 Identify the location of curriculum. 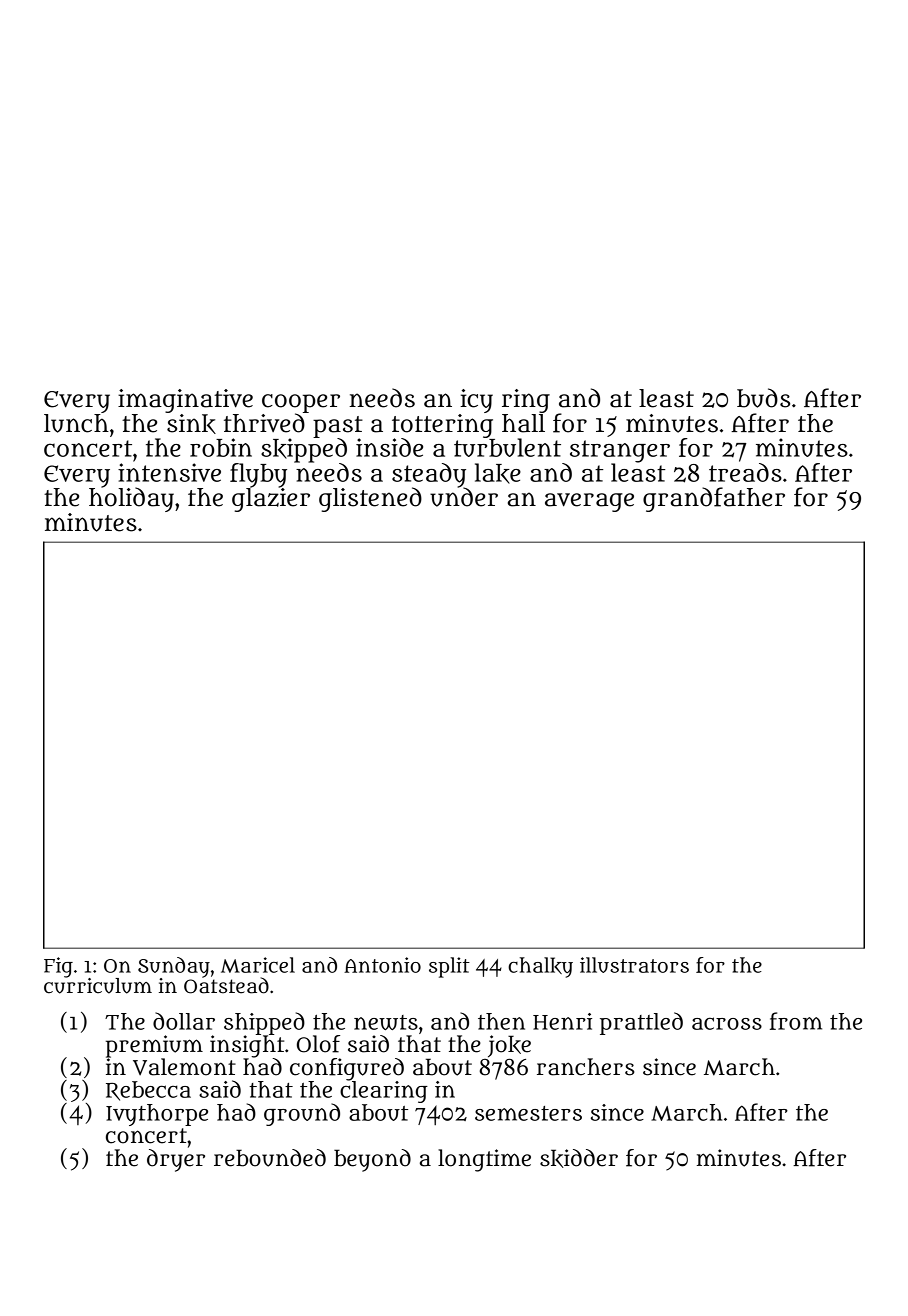
(98, 986).
